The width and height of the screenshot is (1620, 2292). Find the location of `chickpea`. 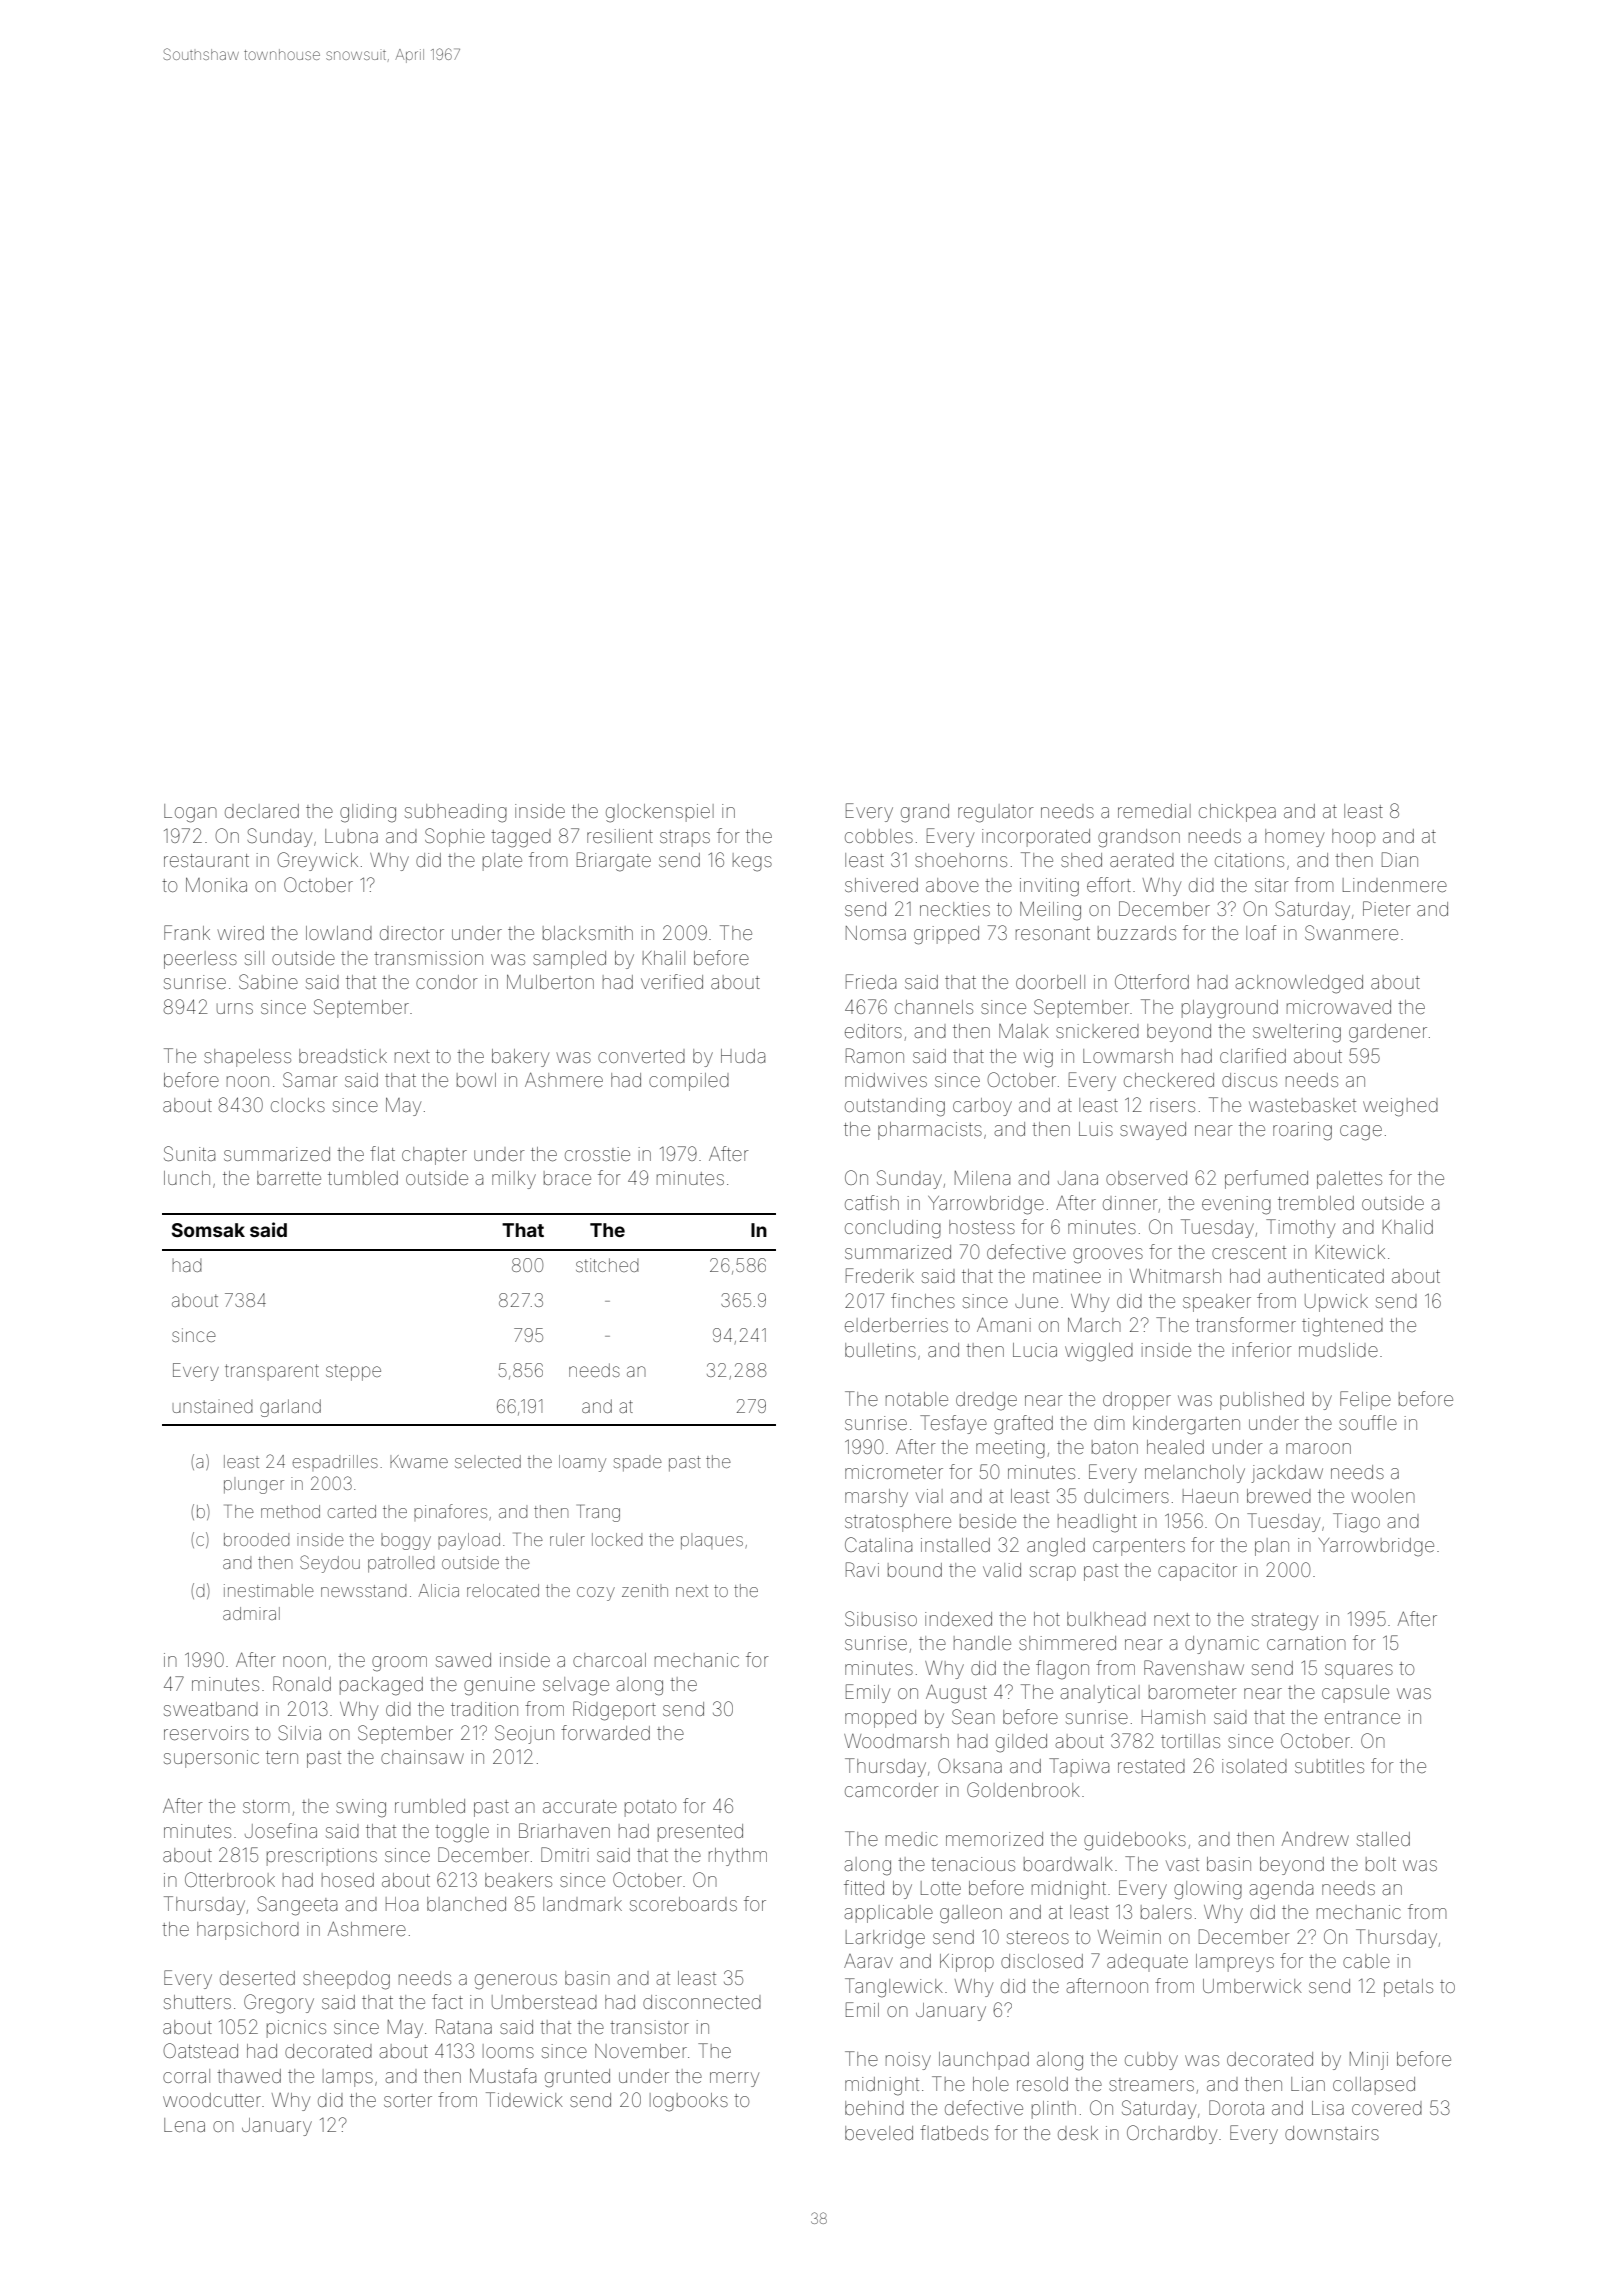

chickpea is located at coordinates (1237, 813).
